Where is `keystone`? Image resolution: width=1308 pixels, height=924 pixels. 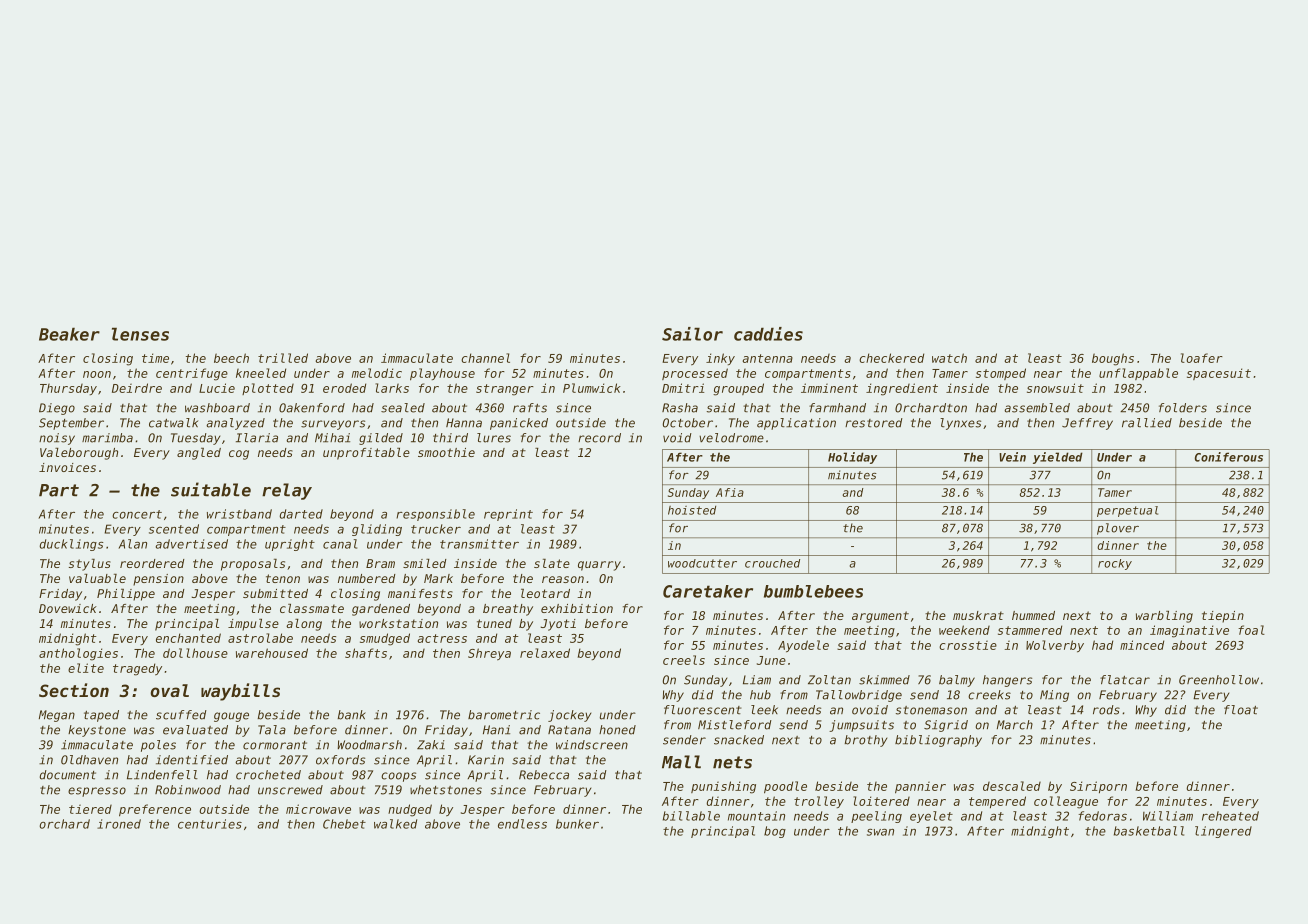
keystone is located at coordinates (97, 731).
